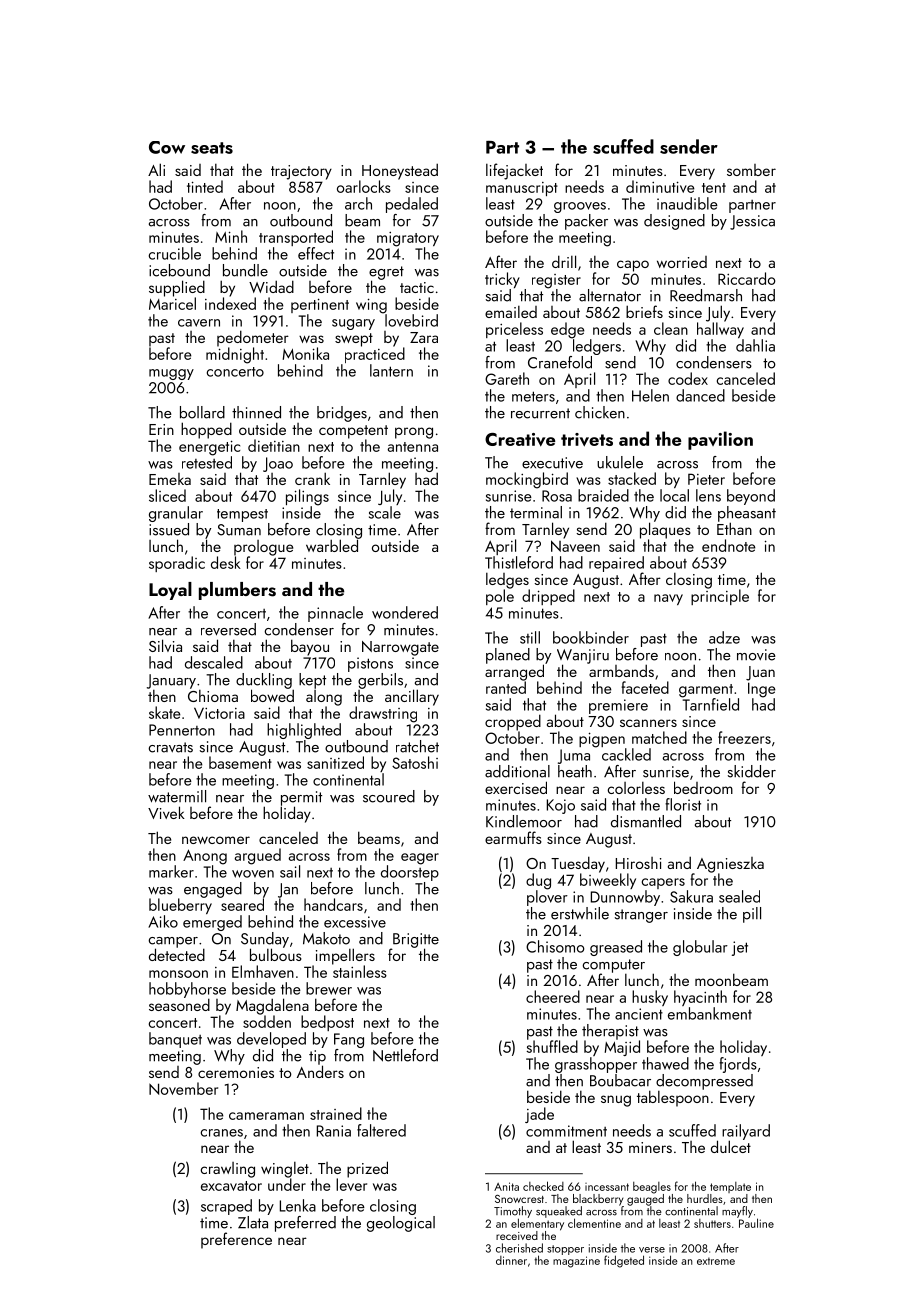 The height and width of the screenshot is (1314, 924). I want to click on armbands, so click(621, 670).
